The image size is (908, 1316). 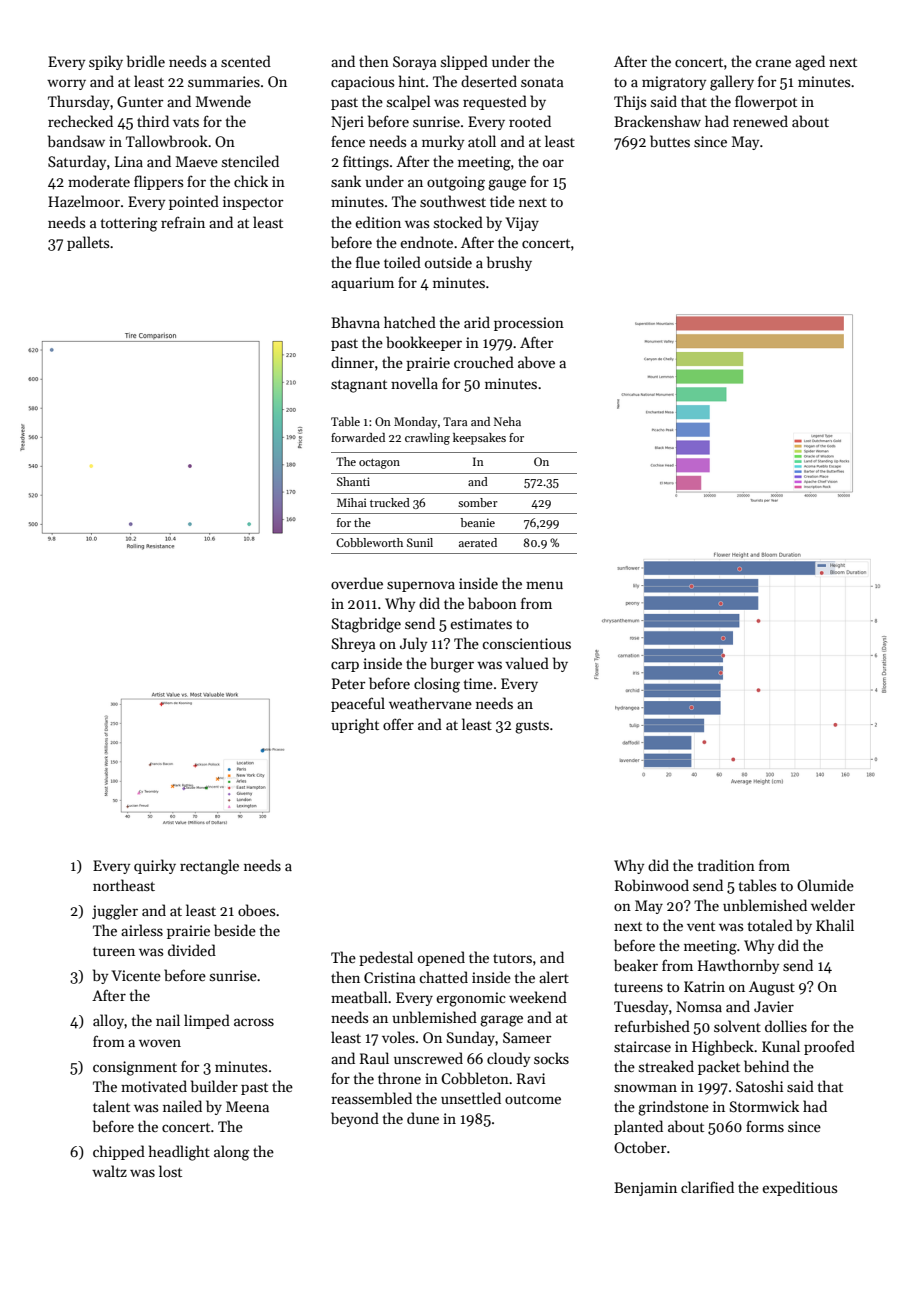 I want to click on oboes, so click(x=256, y=910).
